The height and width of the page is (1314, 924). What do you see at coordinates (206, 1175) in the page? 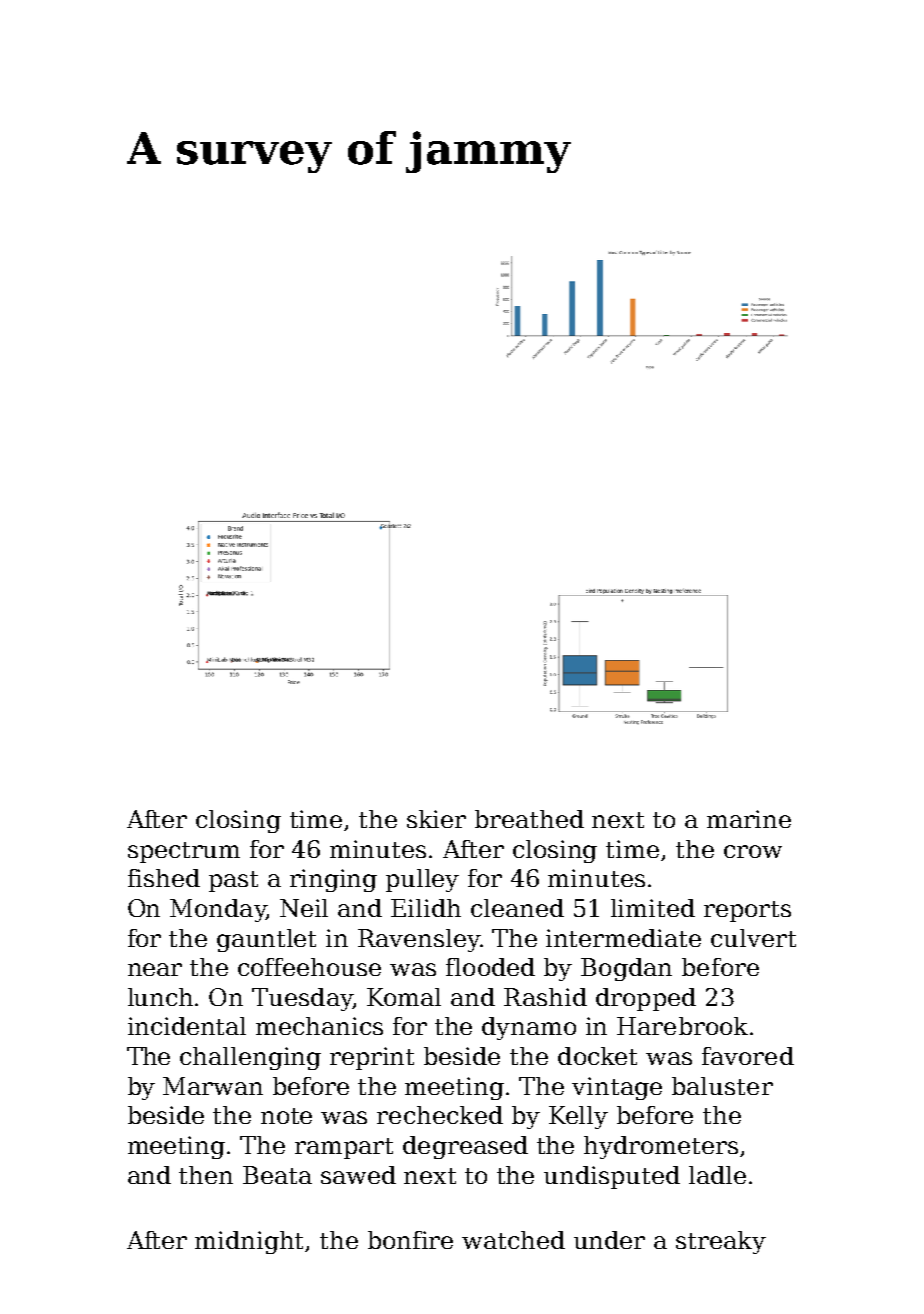
I see `then` at bounding box center [206, 1175].
